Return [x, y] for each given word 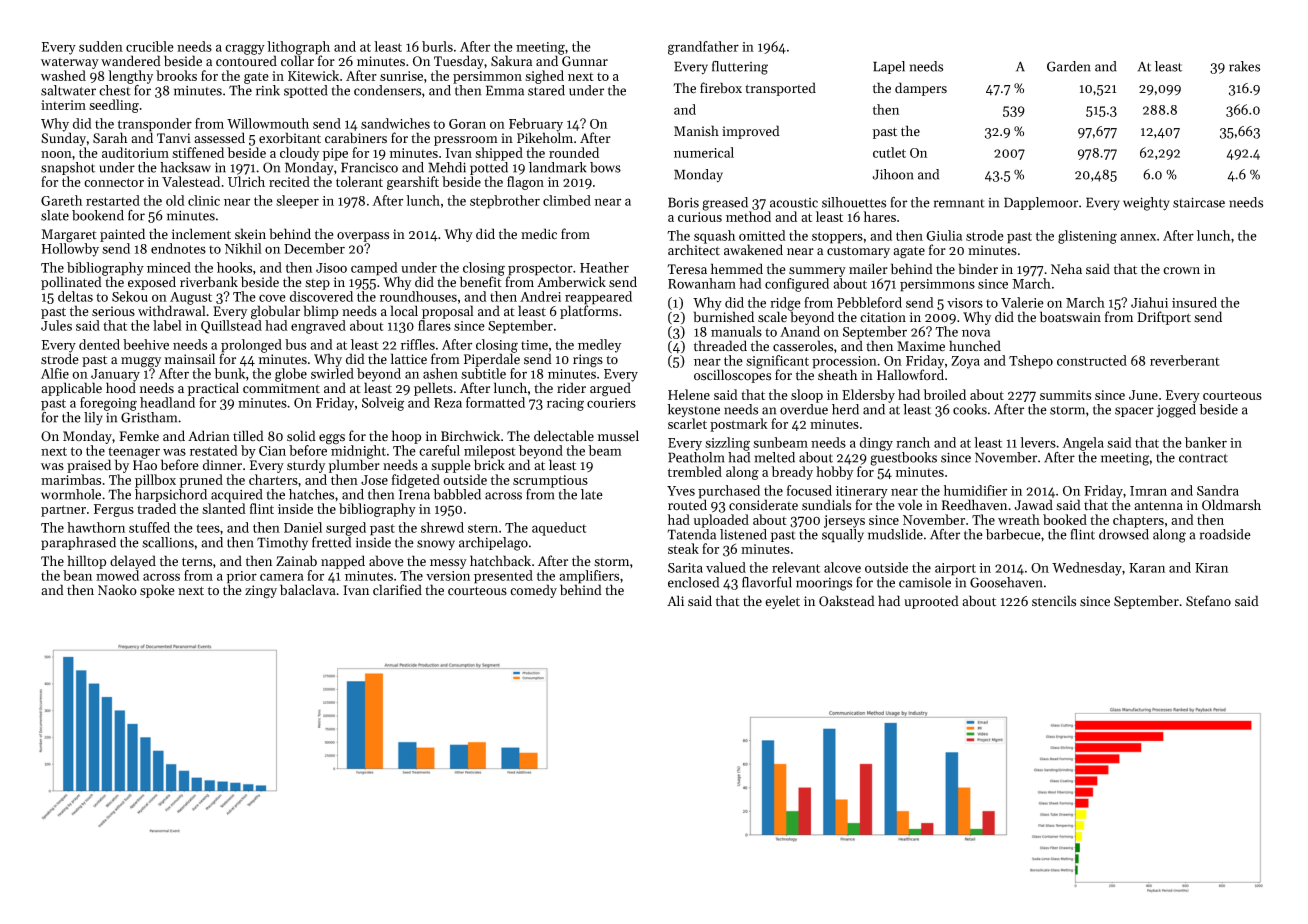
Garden [1069, 66]
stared [546, 90]
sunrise [401, 76]
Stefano [1208, 601]
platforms [589, 312]
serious [113, 311]
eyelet [782, 602]
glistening [1087, 237]
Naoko [117, 590]
